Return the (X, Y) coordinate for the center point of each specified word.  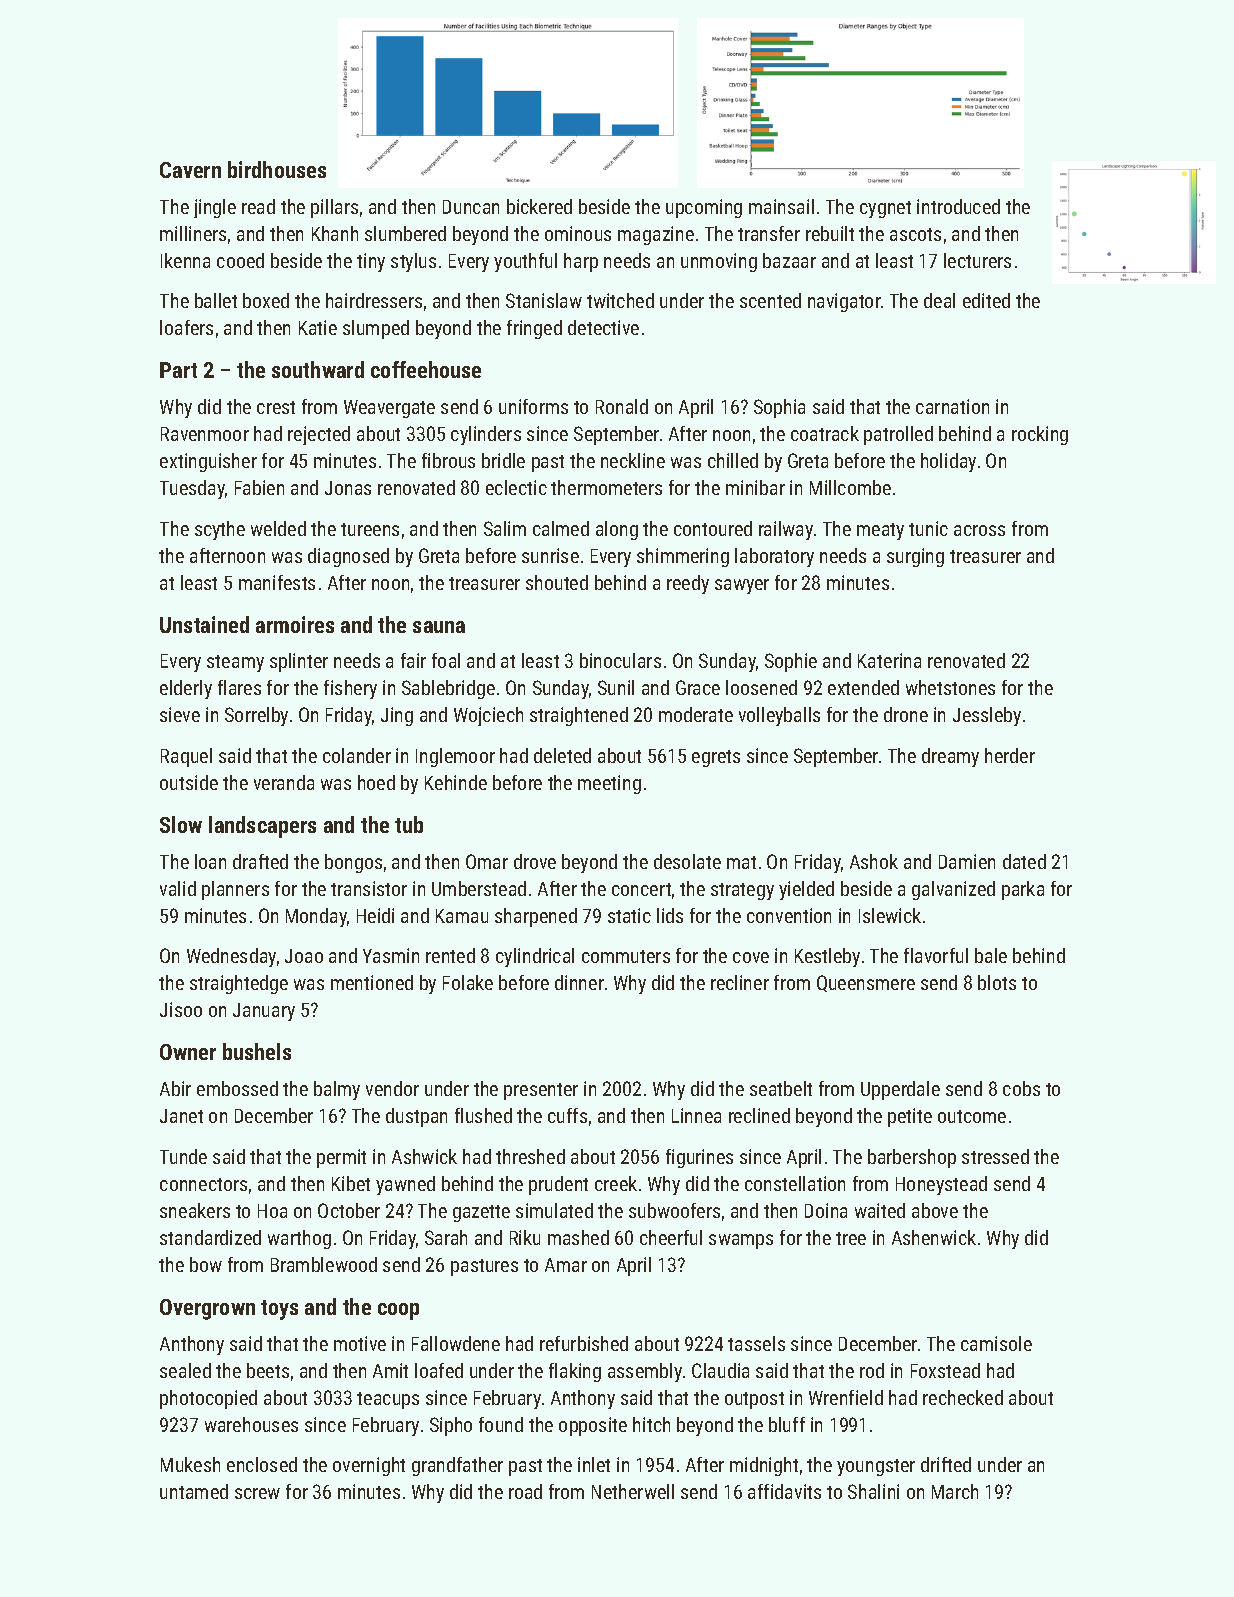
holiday (948, 462)
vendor (392, 1088)
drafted (260, 861)
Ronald (622, 406)
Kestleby (827, 957)
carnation (952, 406)
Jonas (348, 488)
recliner (740, 982)
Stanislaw (544, 300)
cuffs (567, 1115)
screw (257, 1493)
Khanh (335, 233)
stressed (995, 1156)
